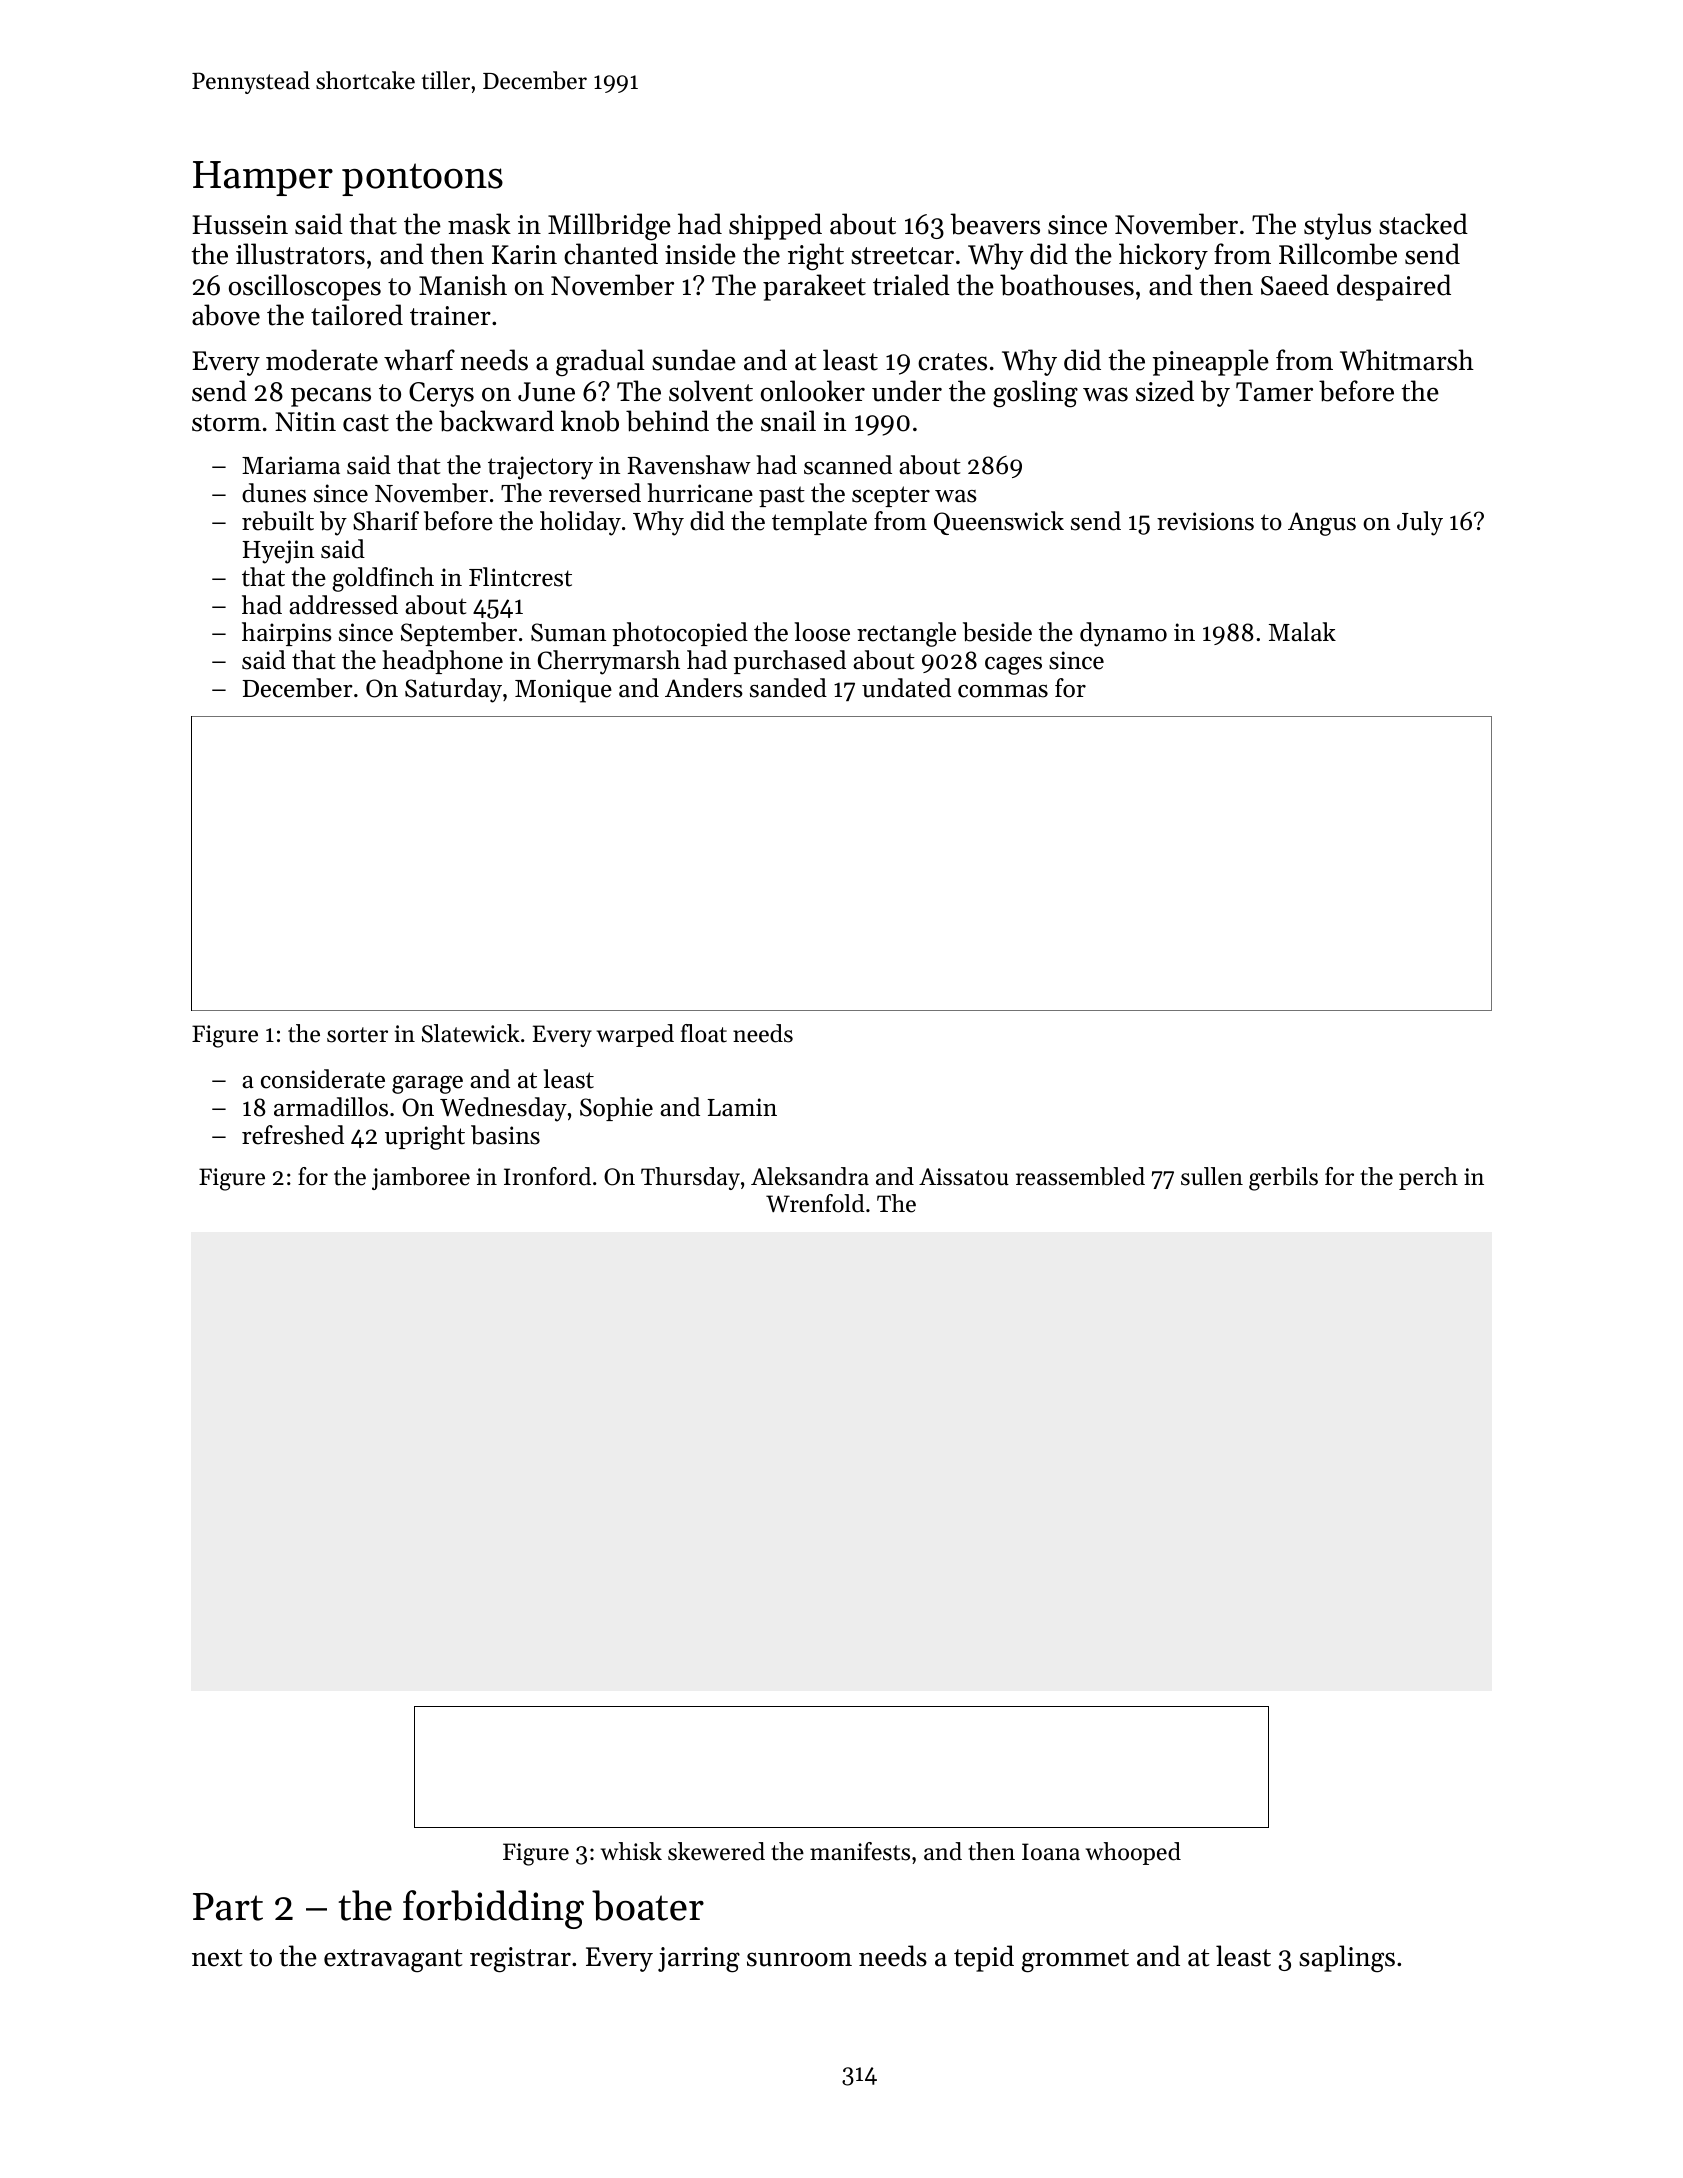 The image size is (1683, 2178). Describe the element at coordinates (493, 1909) in the screenshot. I see `forbidding` at that location.
